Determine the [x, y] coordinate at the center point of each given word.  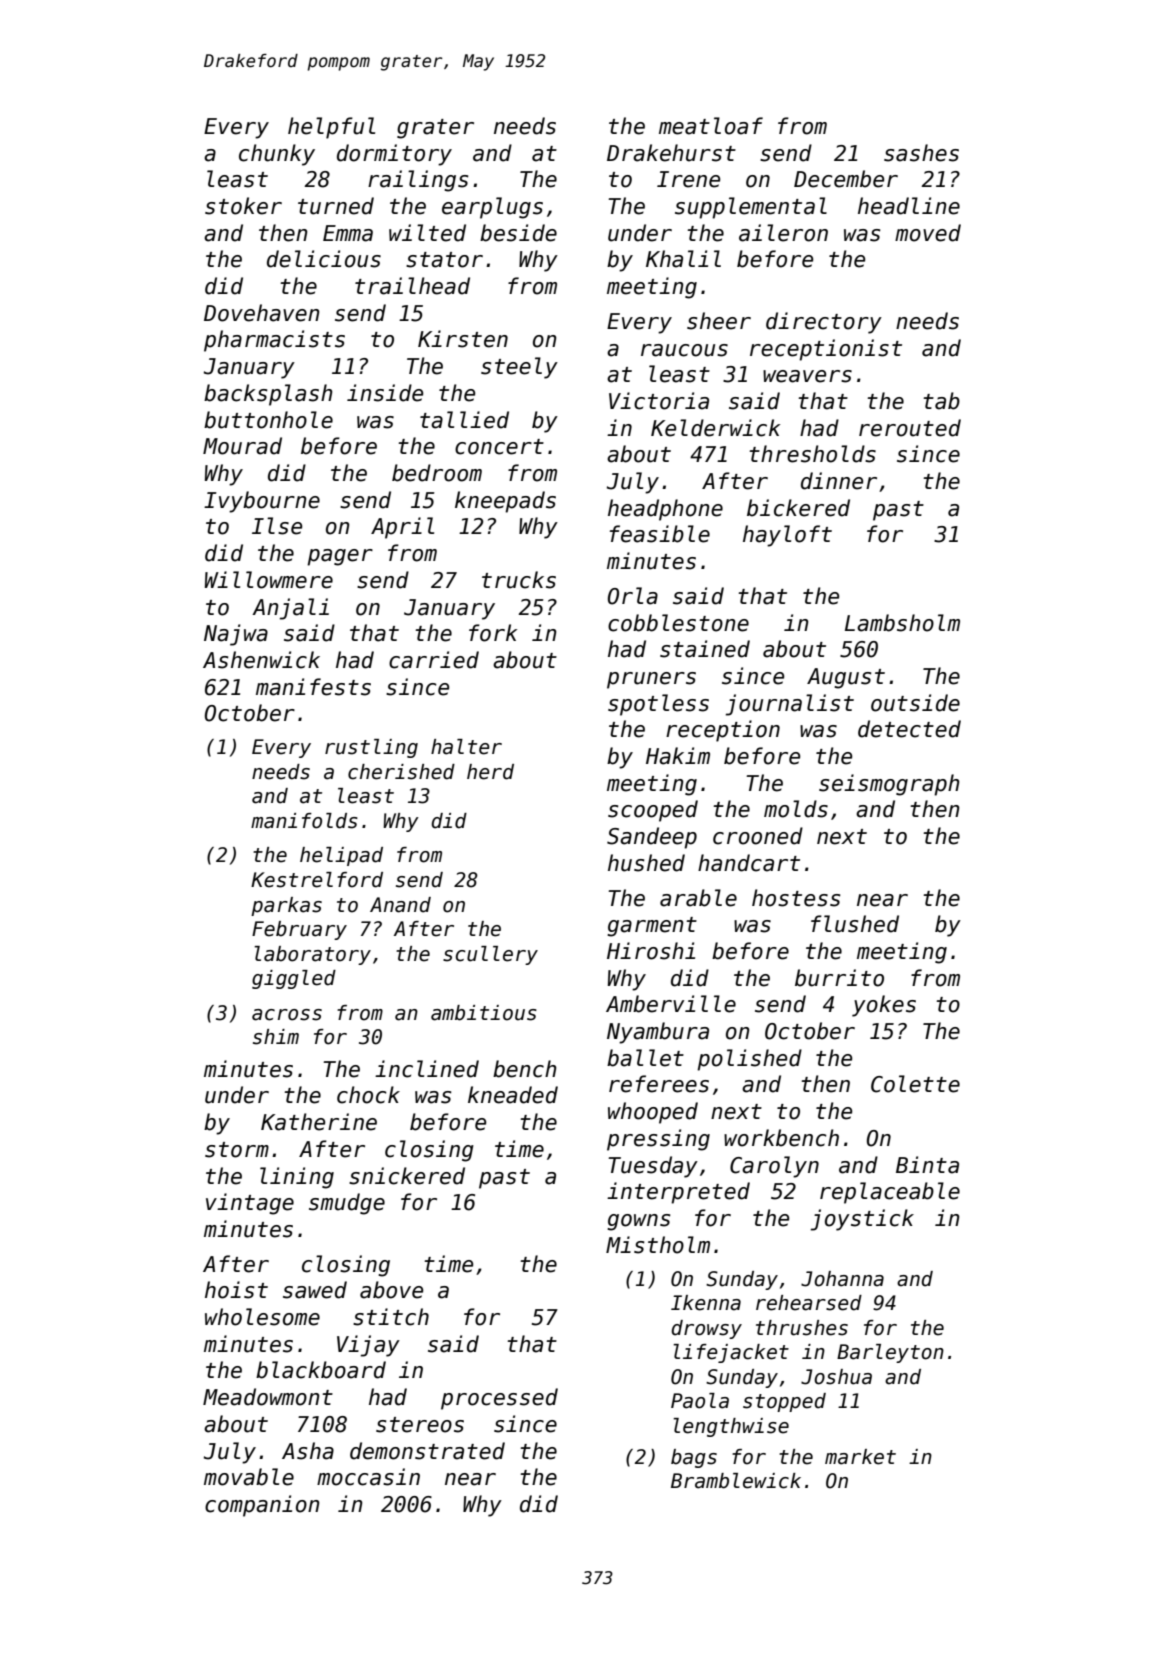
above [391, 1290]
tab [941, 401]
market [860, 1457]
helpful [331, 128]
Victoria [659, 401]
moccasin [368, 1477]
